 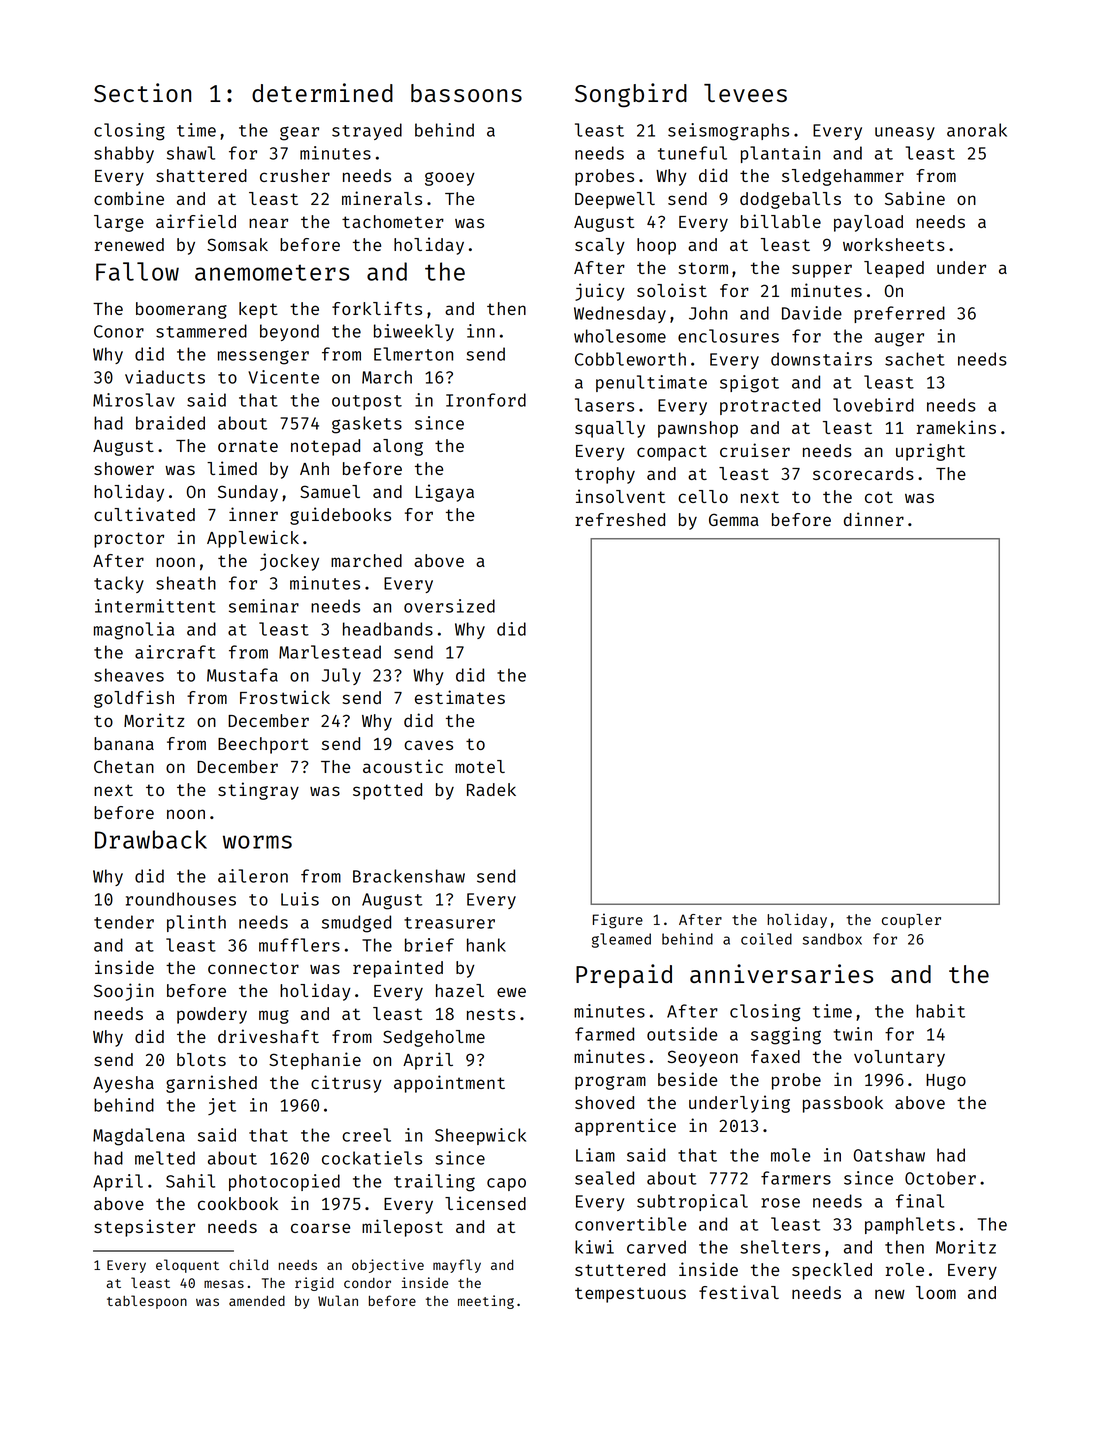 I want to click on estimates, so click(x=460, y=697).
